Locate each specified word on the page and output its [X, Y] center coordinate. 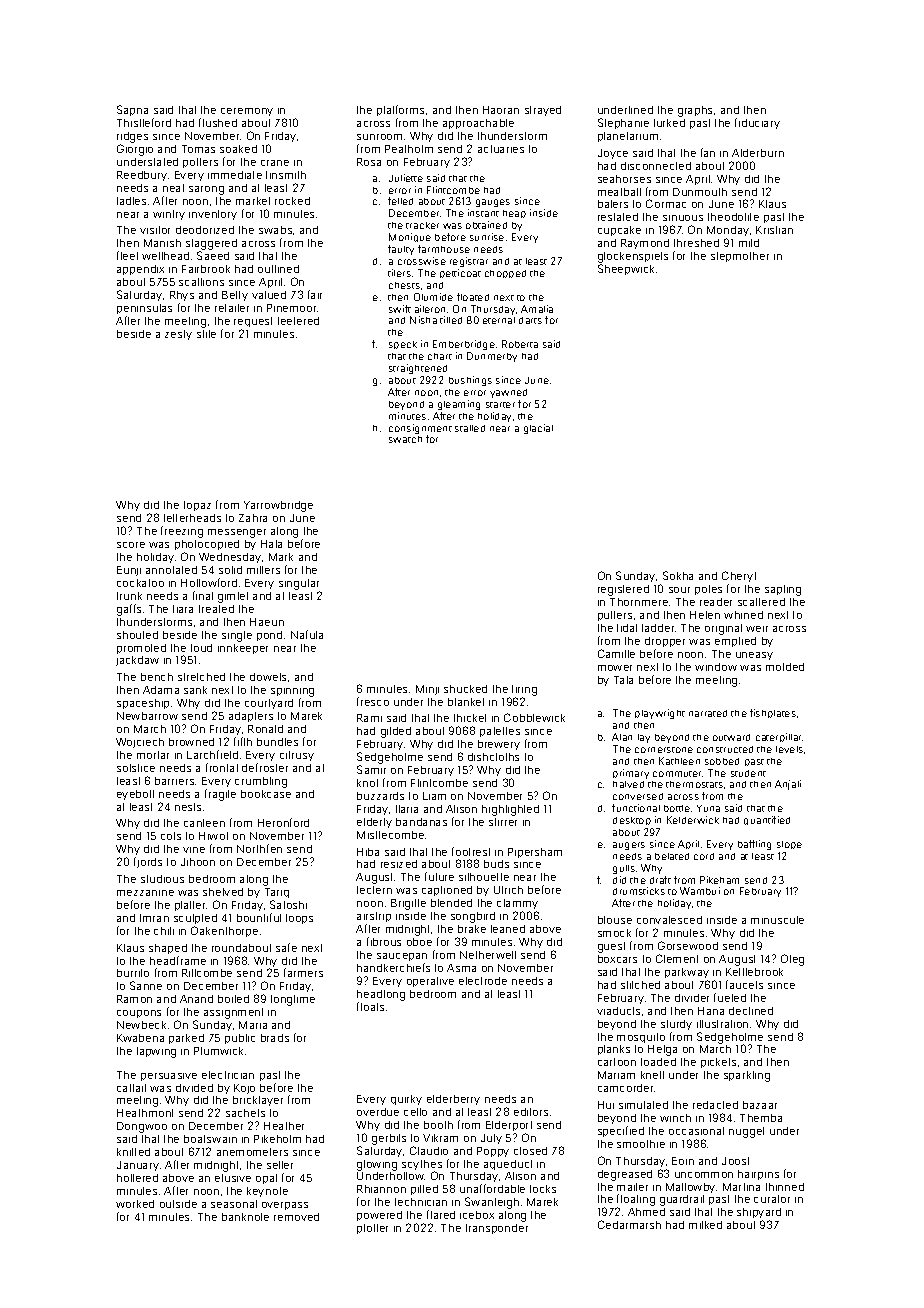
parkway [687, 973]
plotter [372, 1229]
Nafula [307, 634]
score [131, 545]
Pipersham [535, 853]
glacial [538, 429]
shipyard [759, 1213]
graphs [695, 111]
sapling [783, 590]
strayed [543, 111]
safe [286, 947]
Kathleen [679, 761]
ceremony [247, 112]
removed [296, 1217]
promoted [141, 649]
